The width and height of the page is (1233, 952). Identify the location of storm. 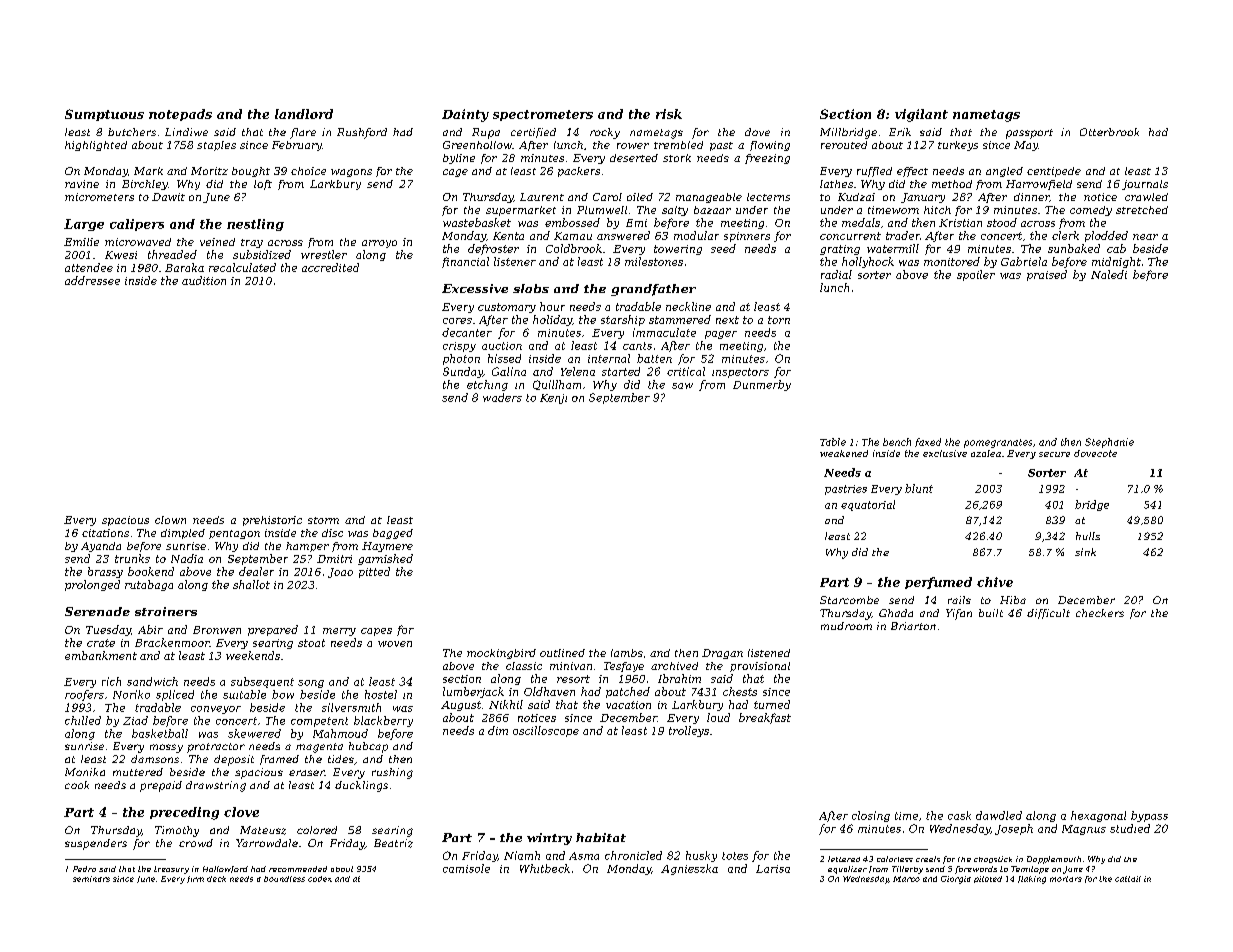
(323, 520).
